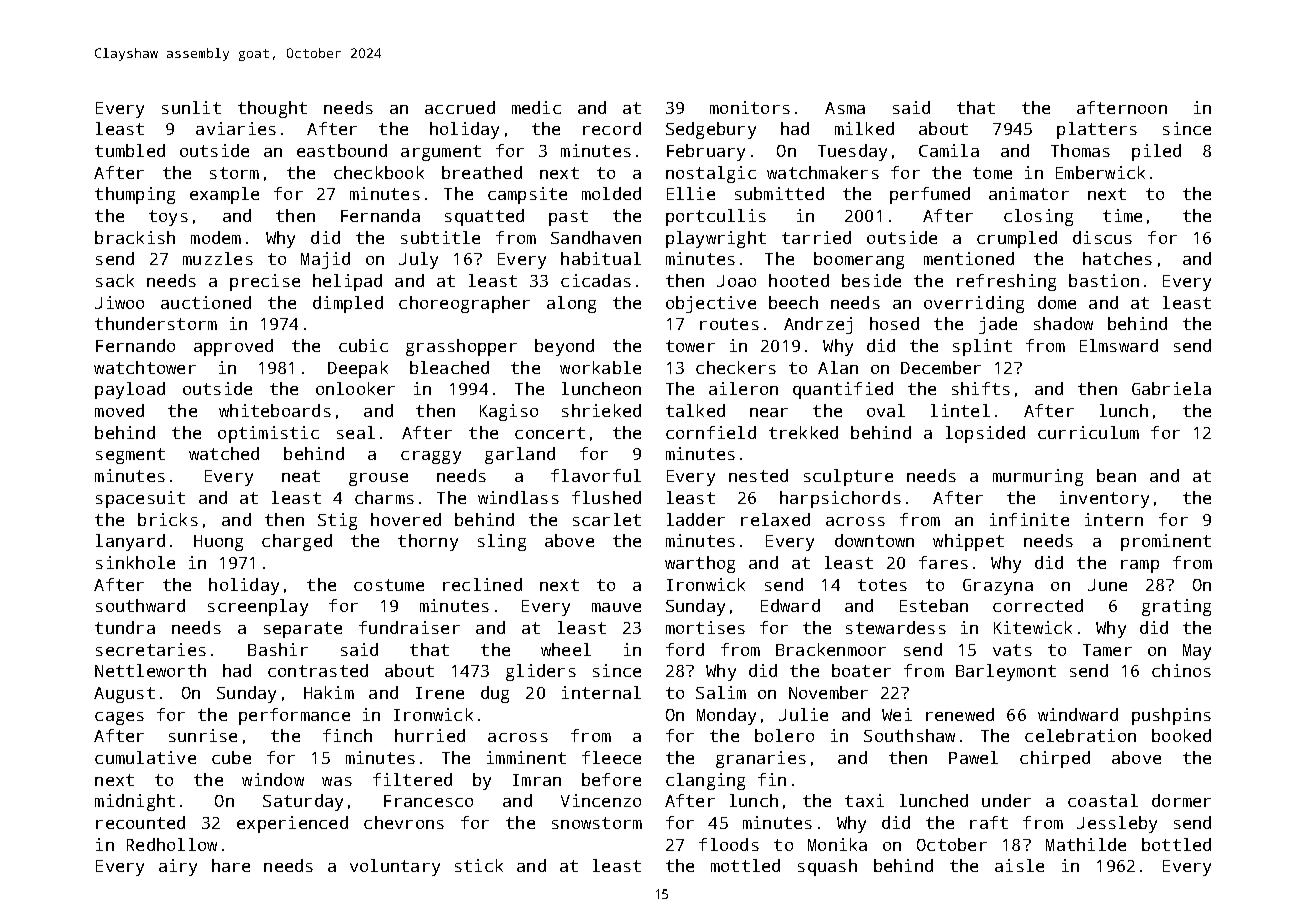 The width and height of the image is (1308, 924). Describe the element at coordinates (502, 542) in the image. I see `sling` at that location.
